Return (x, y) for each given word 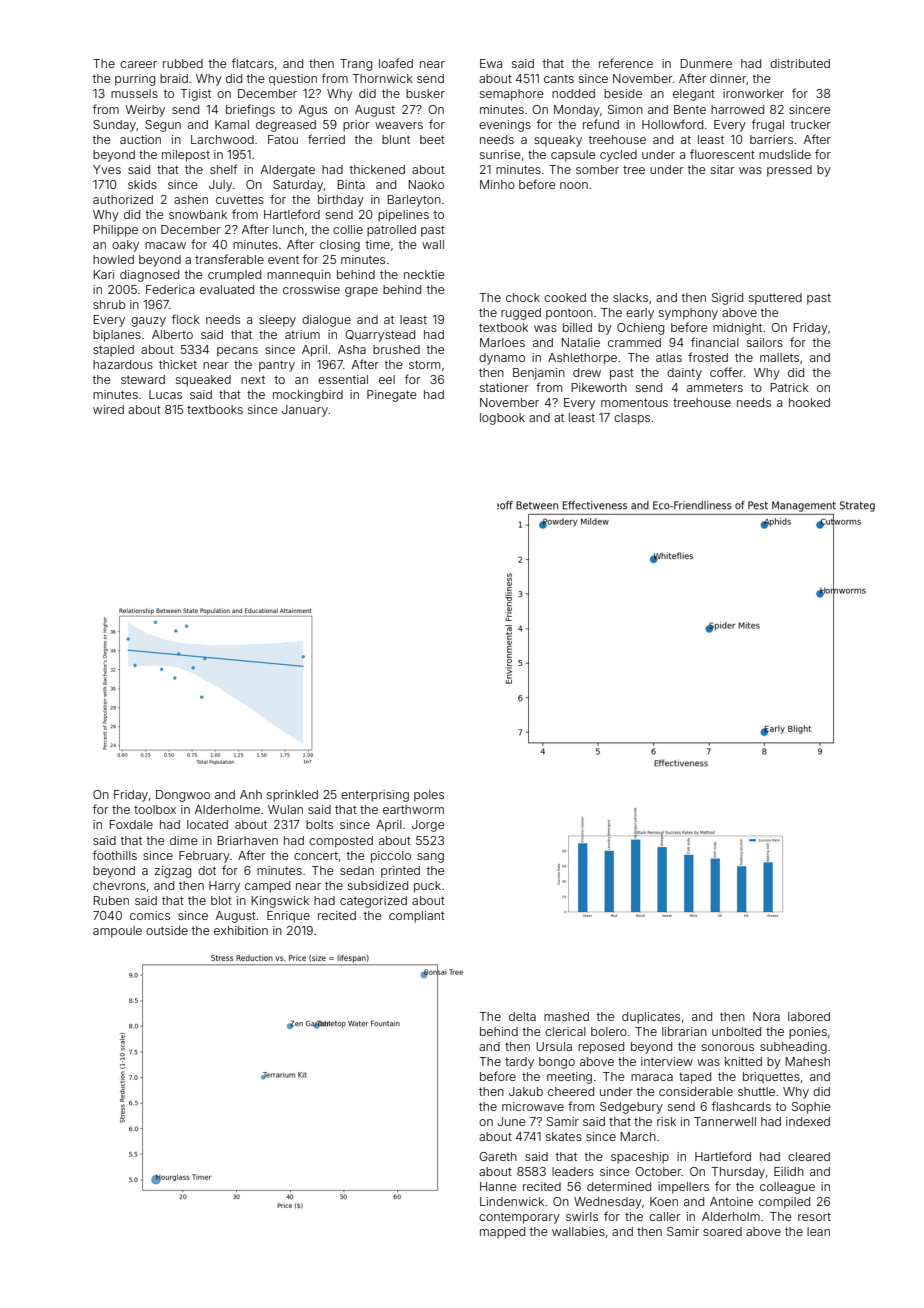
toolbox (155, 809)
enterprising (375, 796)
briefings (250, 110)
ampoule (117, 932)
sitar (722, 169)
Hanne (498, 1186)
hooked (809, 402)
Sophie (811, 1108)
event (283, 259)
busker (425, 93)
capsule (573, 156)
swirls (582, 1216)
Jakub (526, 1091)
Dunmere (706, 63)
